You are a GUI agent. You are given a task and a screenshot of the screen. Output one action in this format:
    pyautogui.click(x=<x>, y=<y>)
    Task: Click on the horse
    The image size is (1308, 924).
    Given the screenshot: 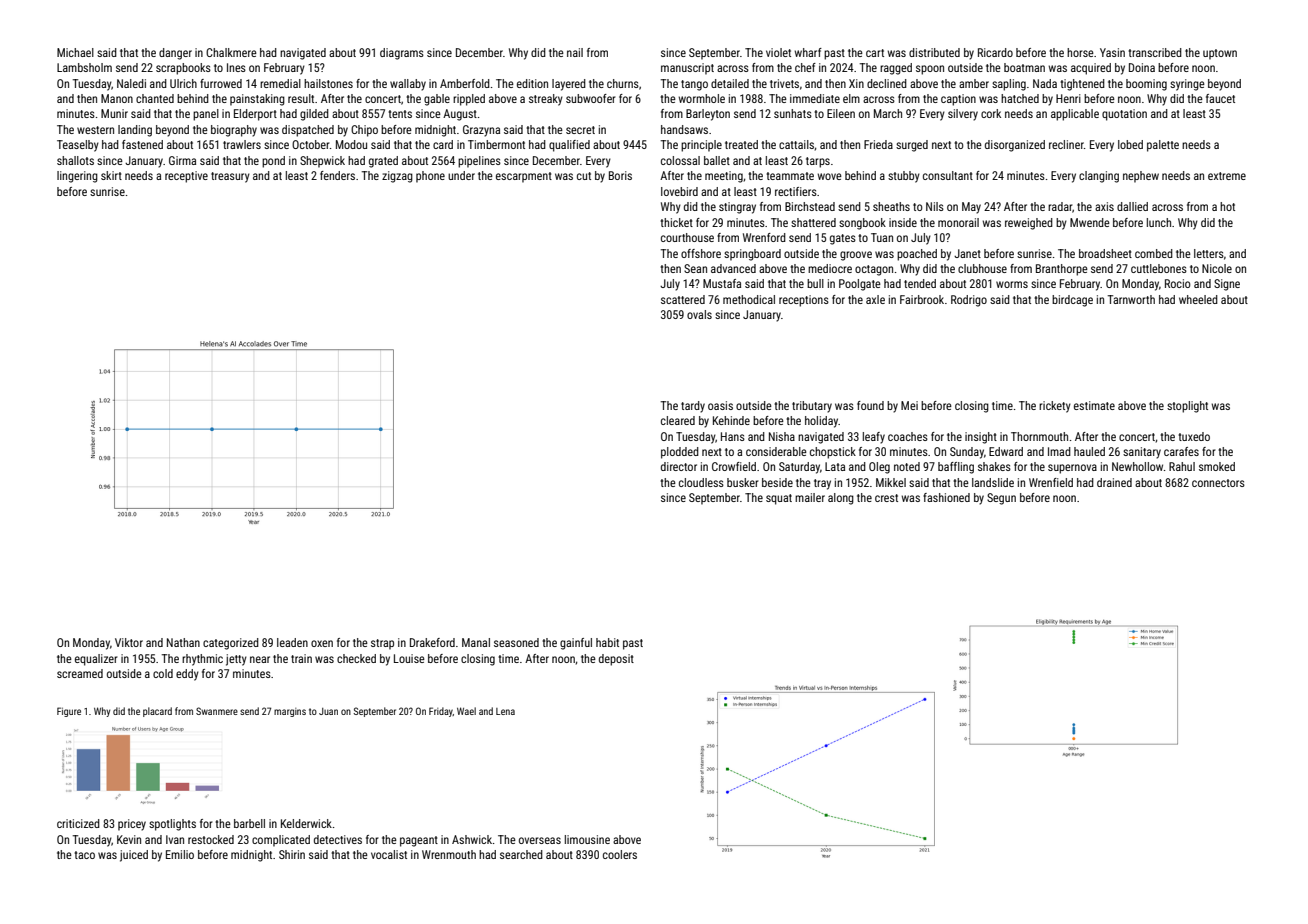 What is the action you would take?
    pyautogui.click(x=1080, y=52)
